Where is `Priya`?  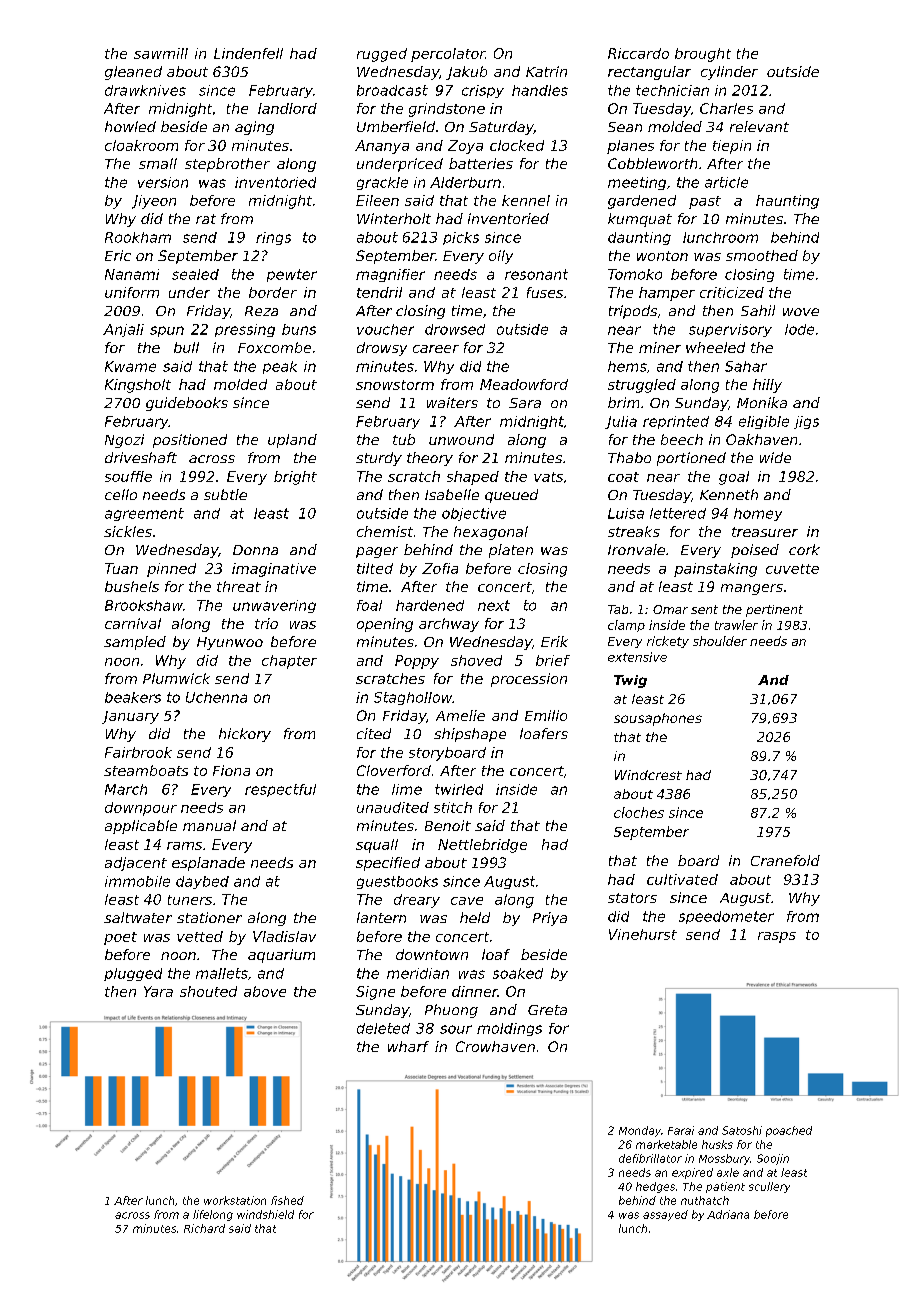
Priya is located at coordinates (550, 919).
